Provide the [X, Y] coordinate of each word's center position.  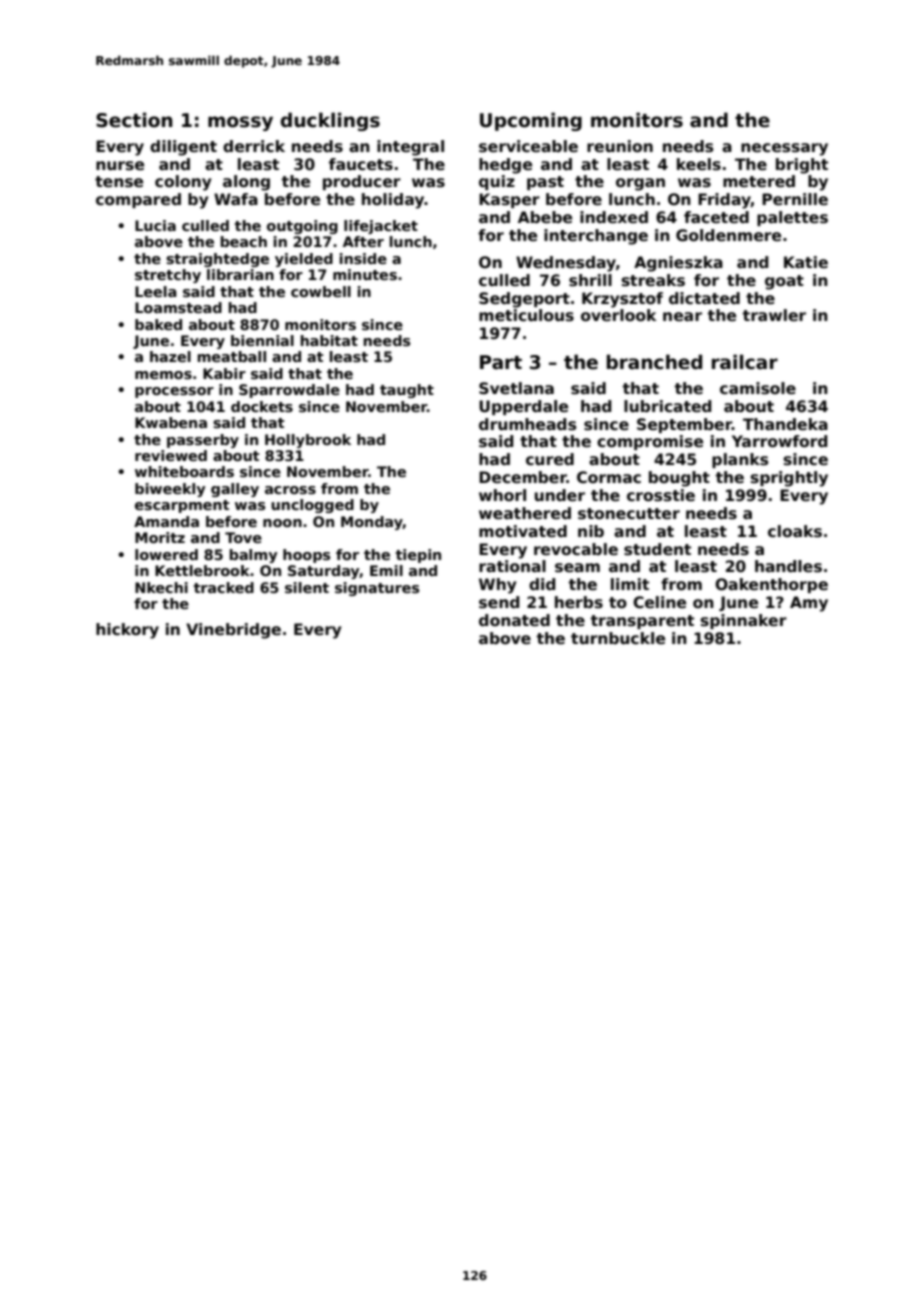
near [682, 316]
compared [138, 200]
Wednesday [566, 264]
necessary [784, 149]
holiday [393, 201]
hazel [170, 356]
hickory [127, 631]
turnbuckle [618, 638]
